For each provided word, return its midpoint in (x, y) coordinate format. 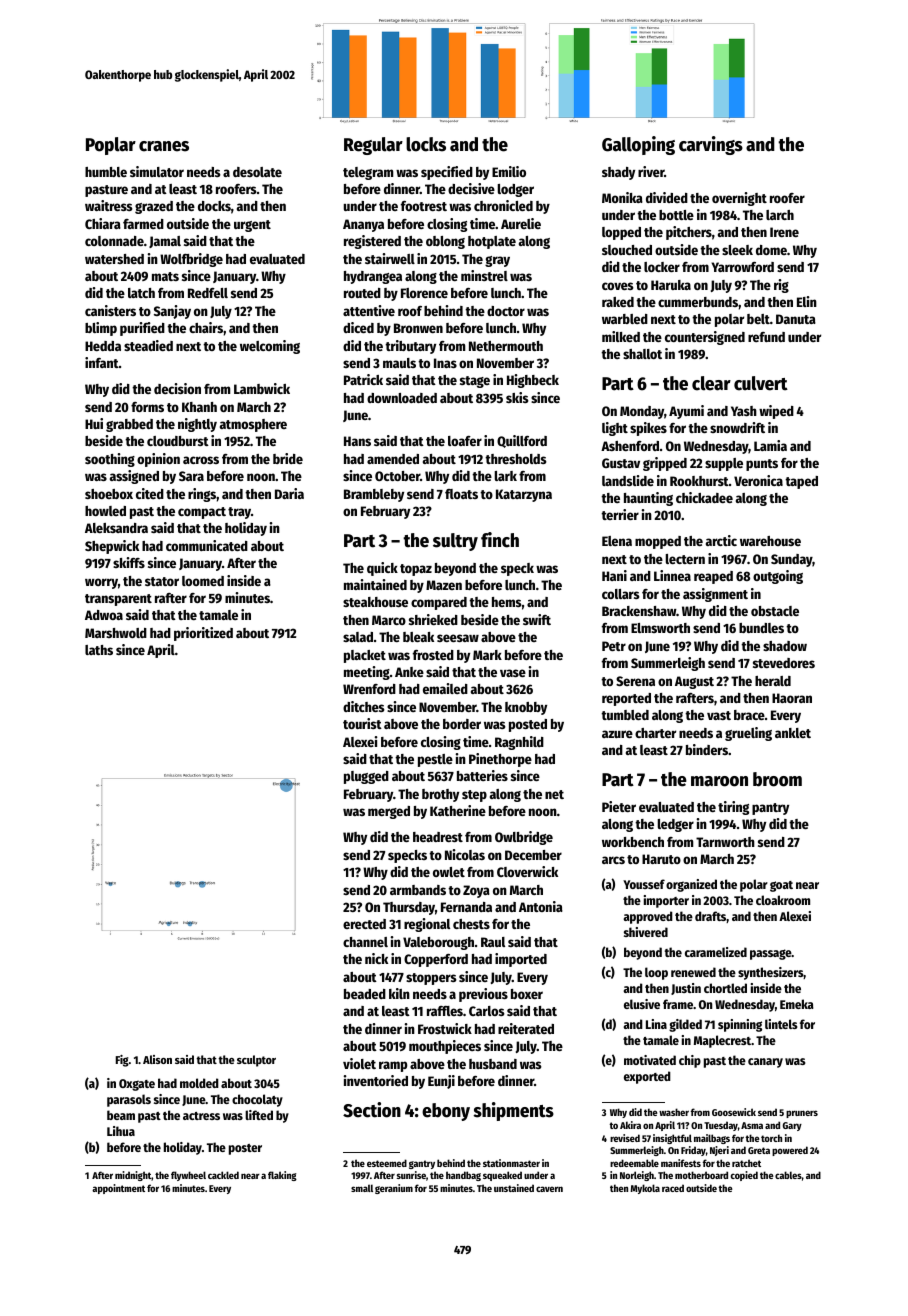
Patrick (363, 379)
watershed (114, 259)
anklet (793, 733)
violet (359, 1063)
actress (201, 1116)
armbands (418, 890)
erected (364, 924)
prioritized (203, 634)
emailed (445, 688)
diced (358, 327)
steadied (148, 345)
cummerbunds (698, 302)
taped (801, 482)
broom (777, 779)
